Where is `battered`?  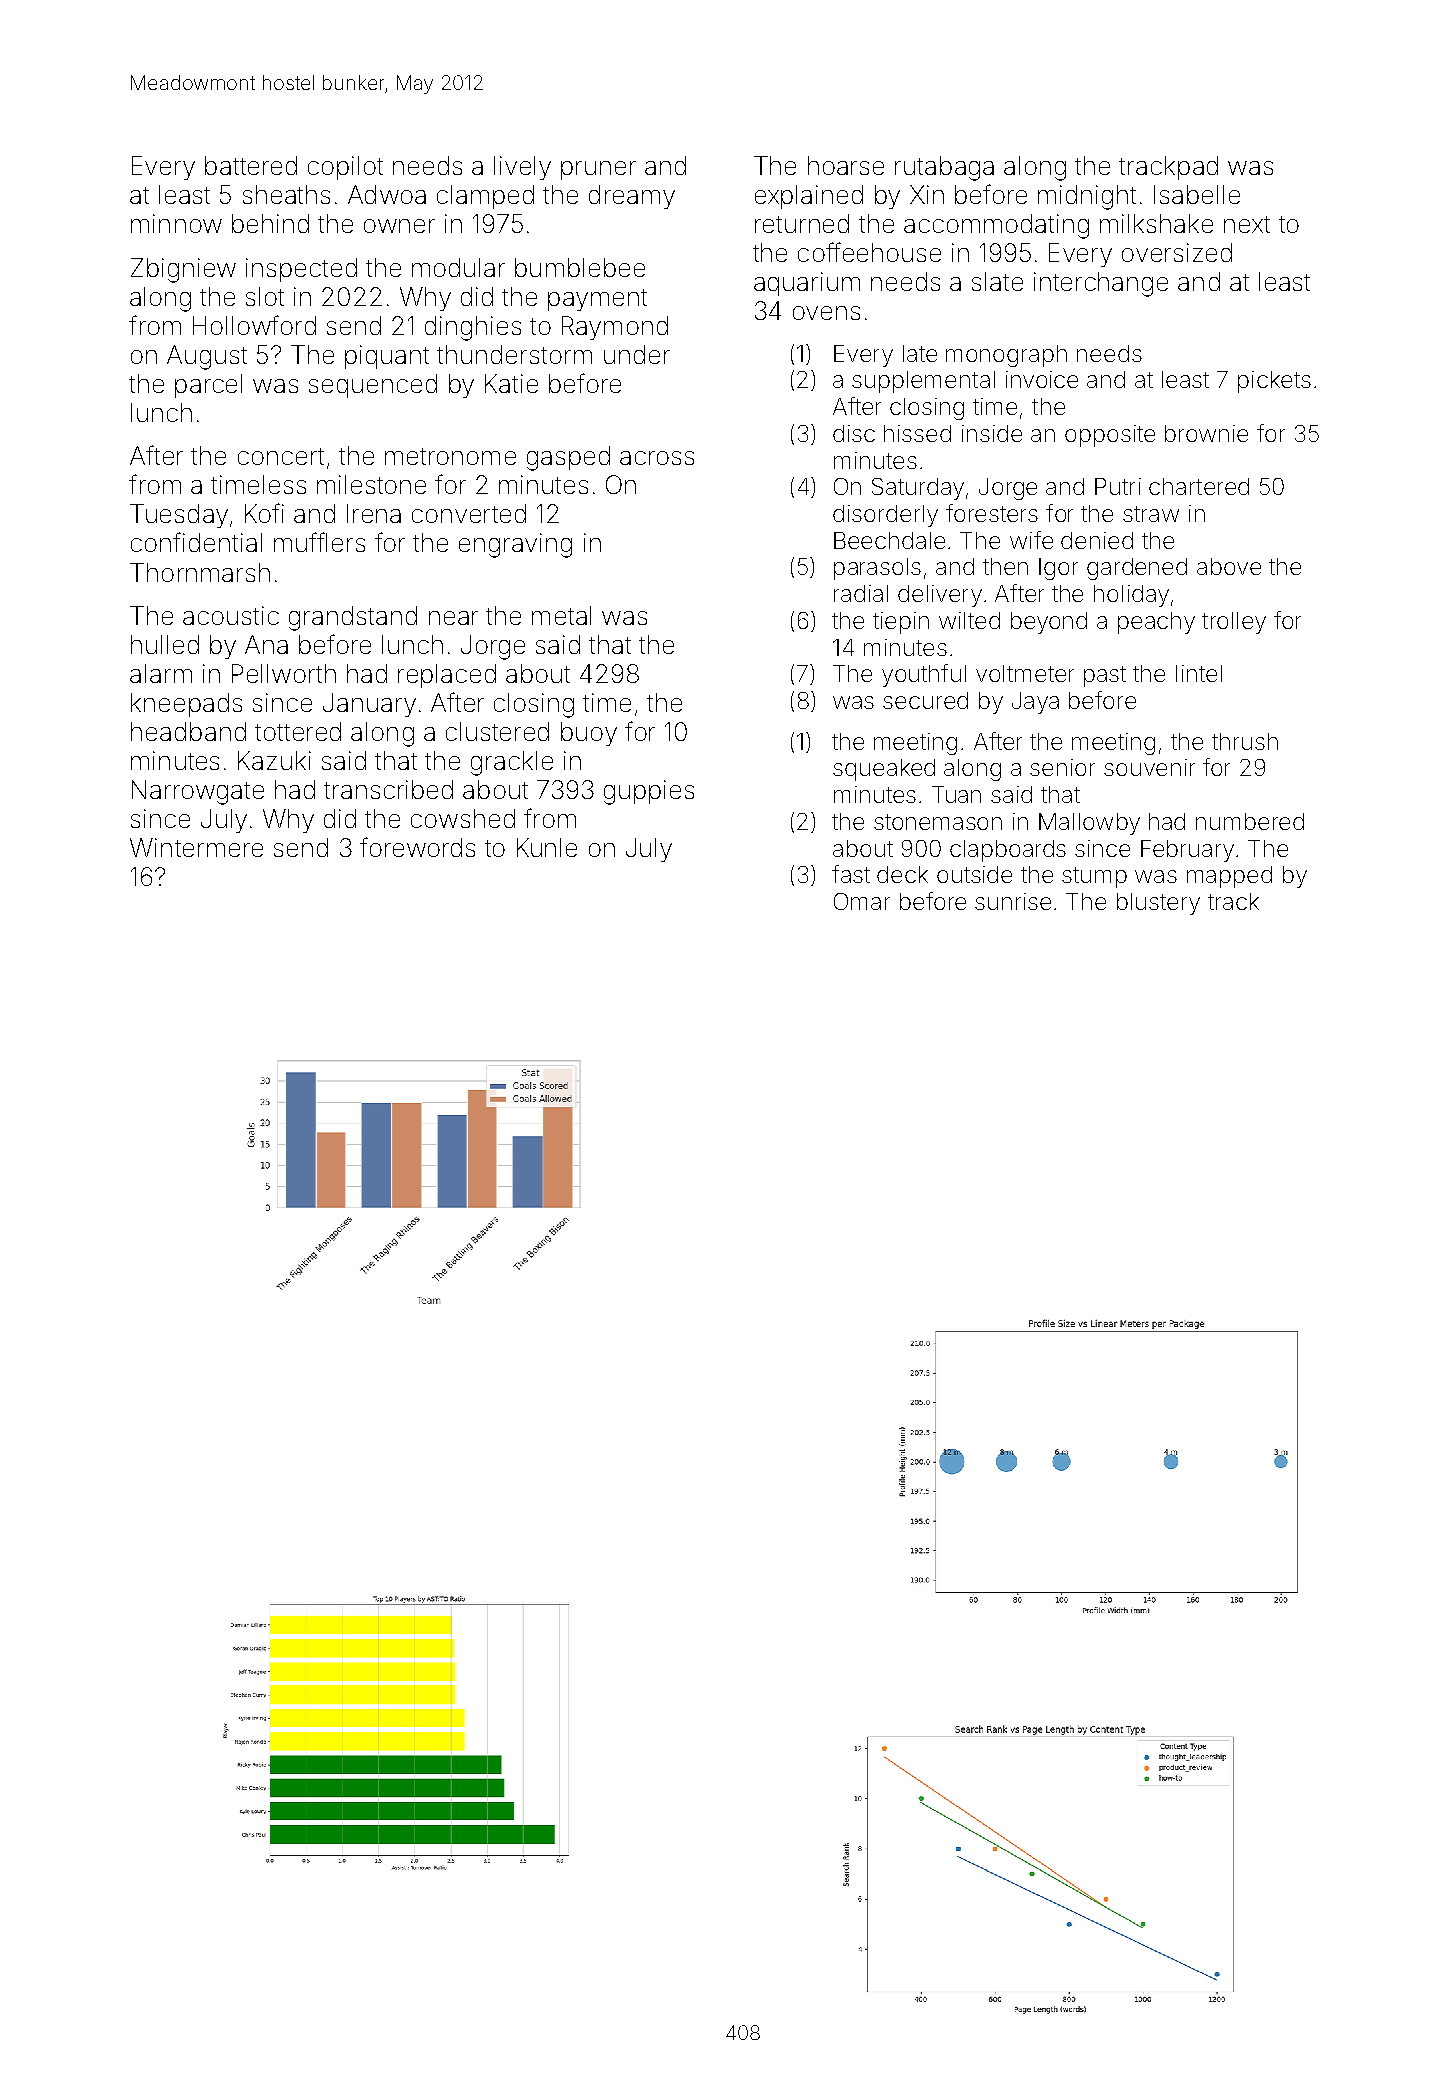
battered is located at coordinates (251, 165).
